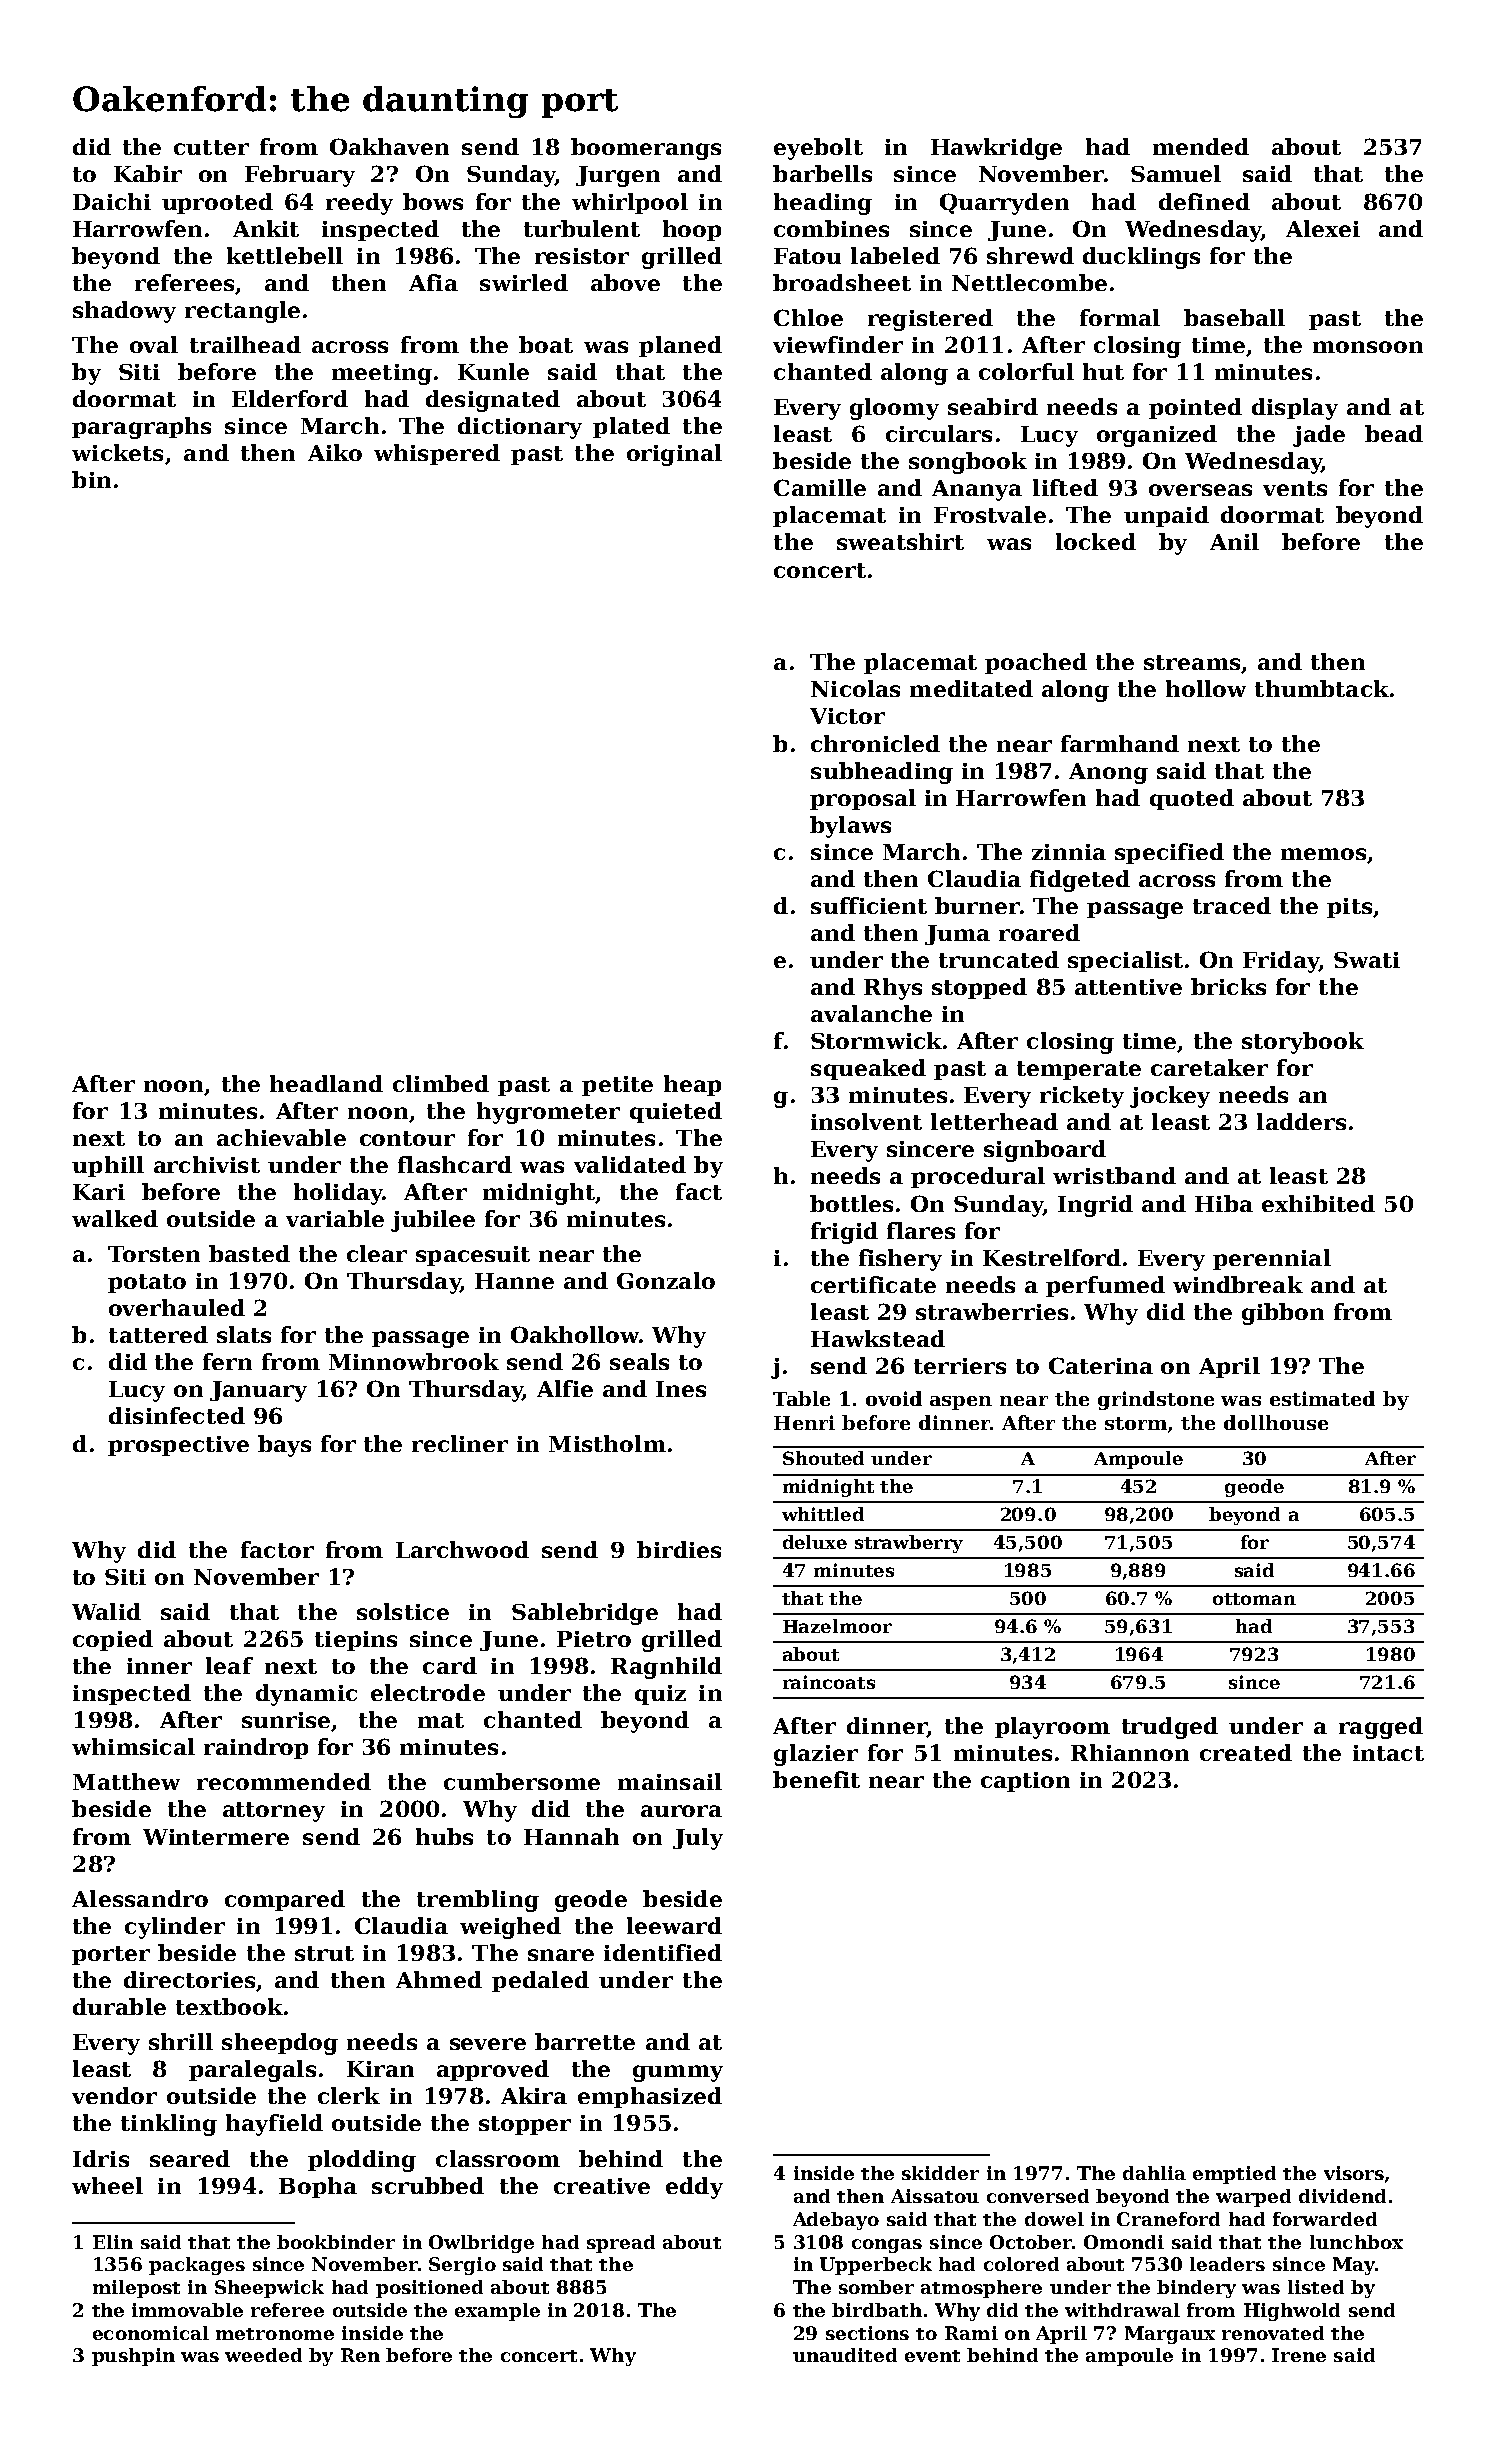 The image size is (1496, 2464). Describe the element at coordinates (211, 147) in the document. I see `cutter` at that location.
